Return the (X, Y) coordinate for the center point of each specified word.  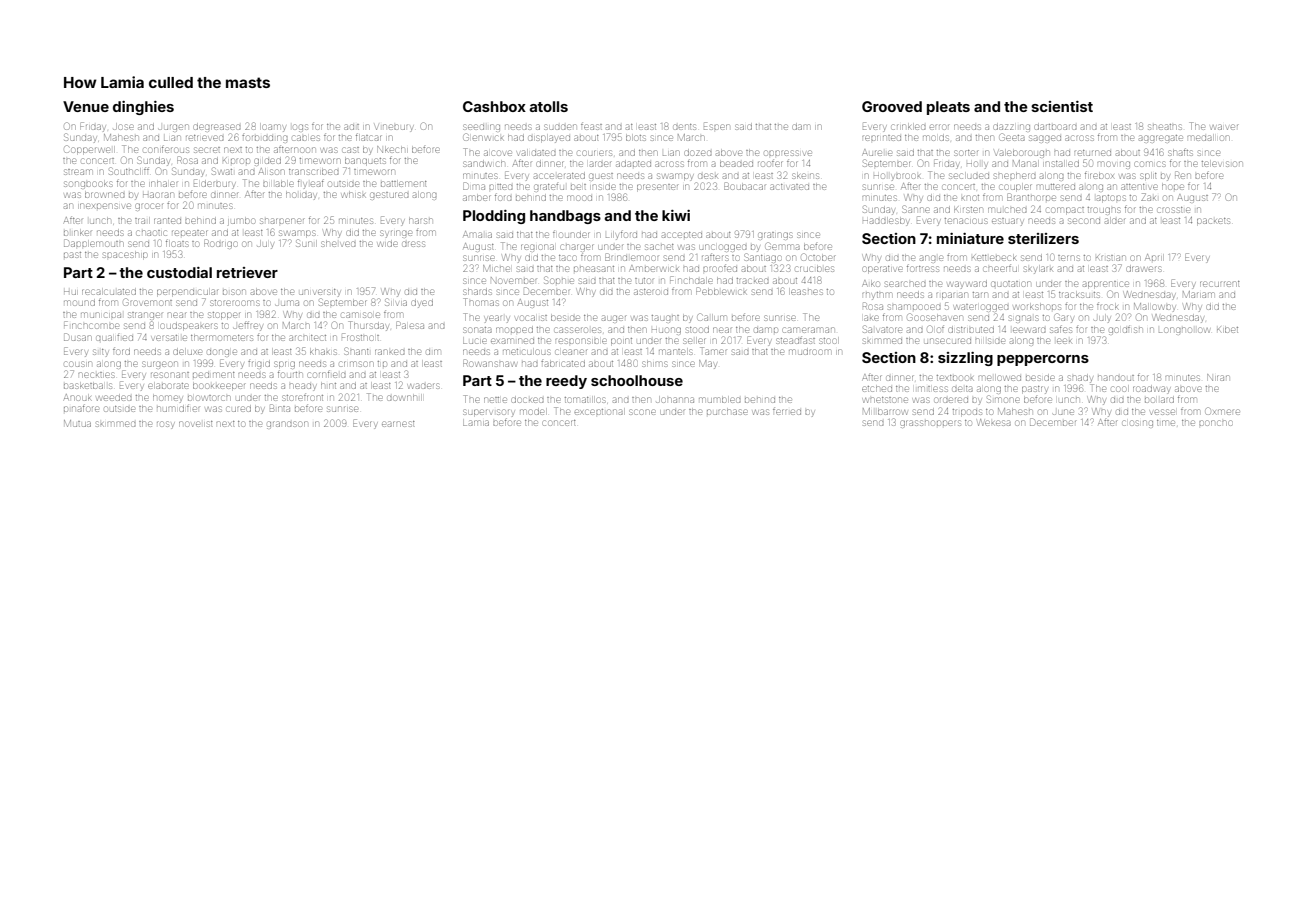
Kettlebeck (994, 257)
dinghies (143, 108)
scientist (1062, 106)
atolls (548, 106)
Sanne (916, 209)
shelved (338, 244)
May (707, 364)
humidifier (178, 408)
